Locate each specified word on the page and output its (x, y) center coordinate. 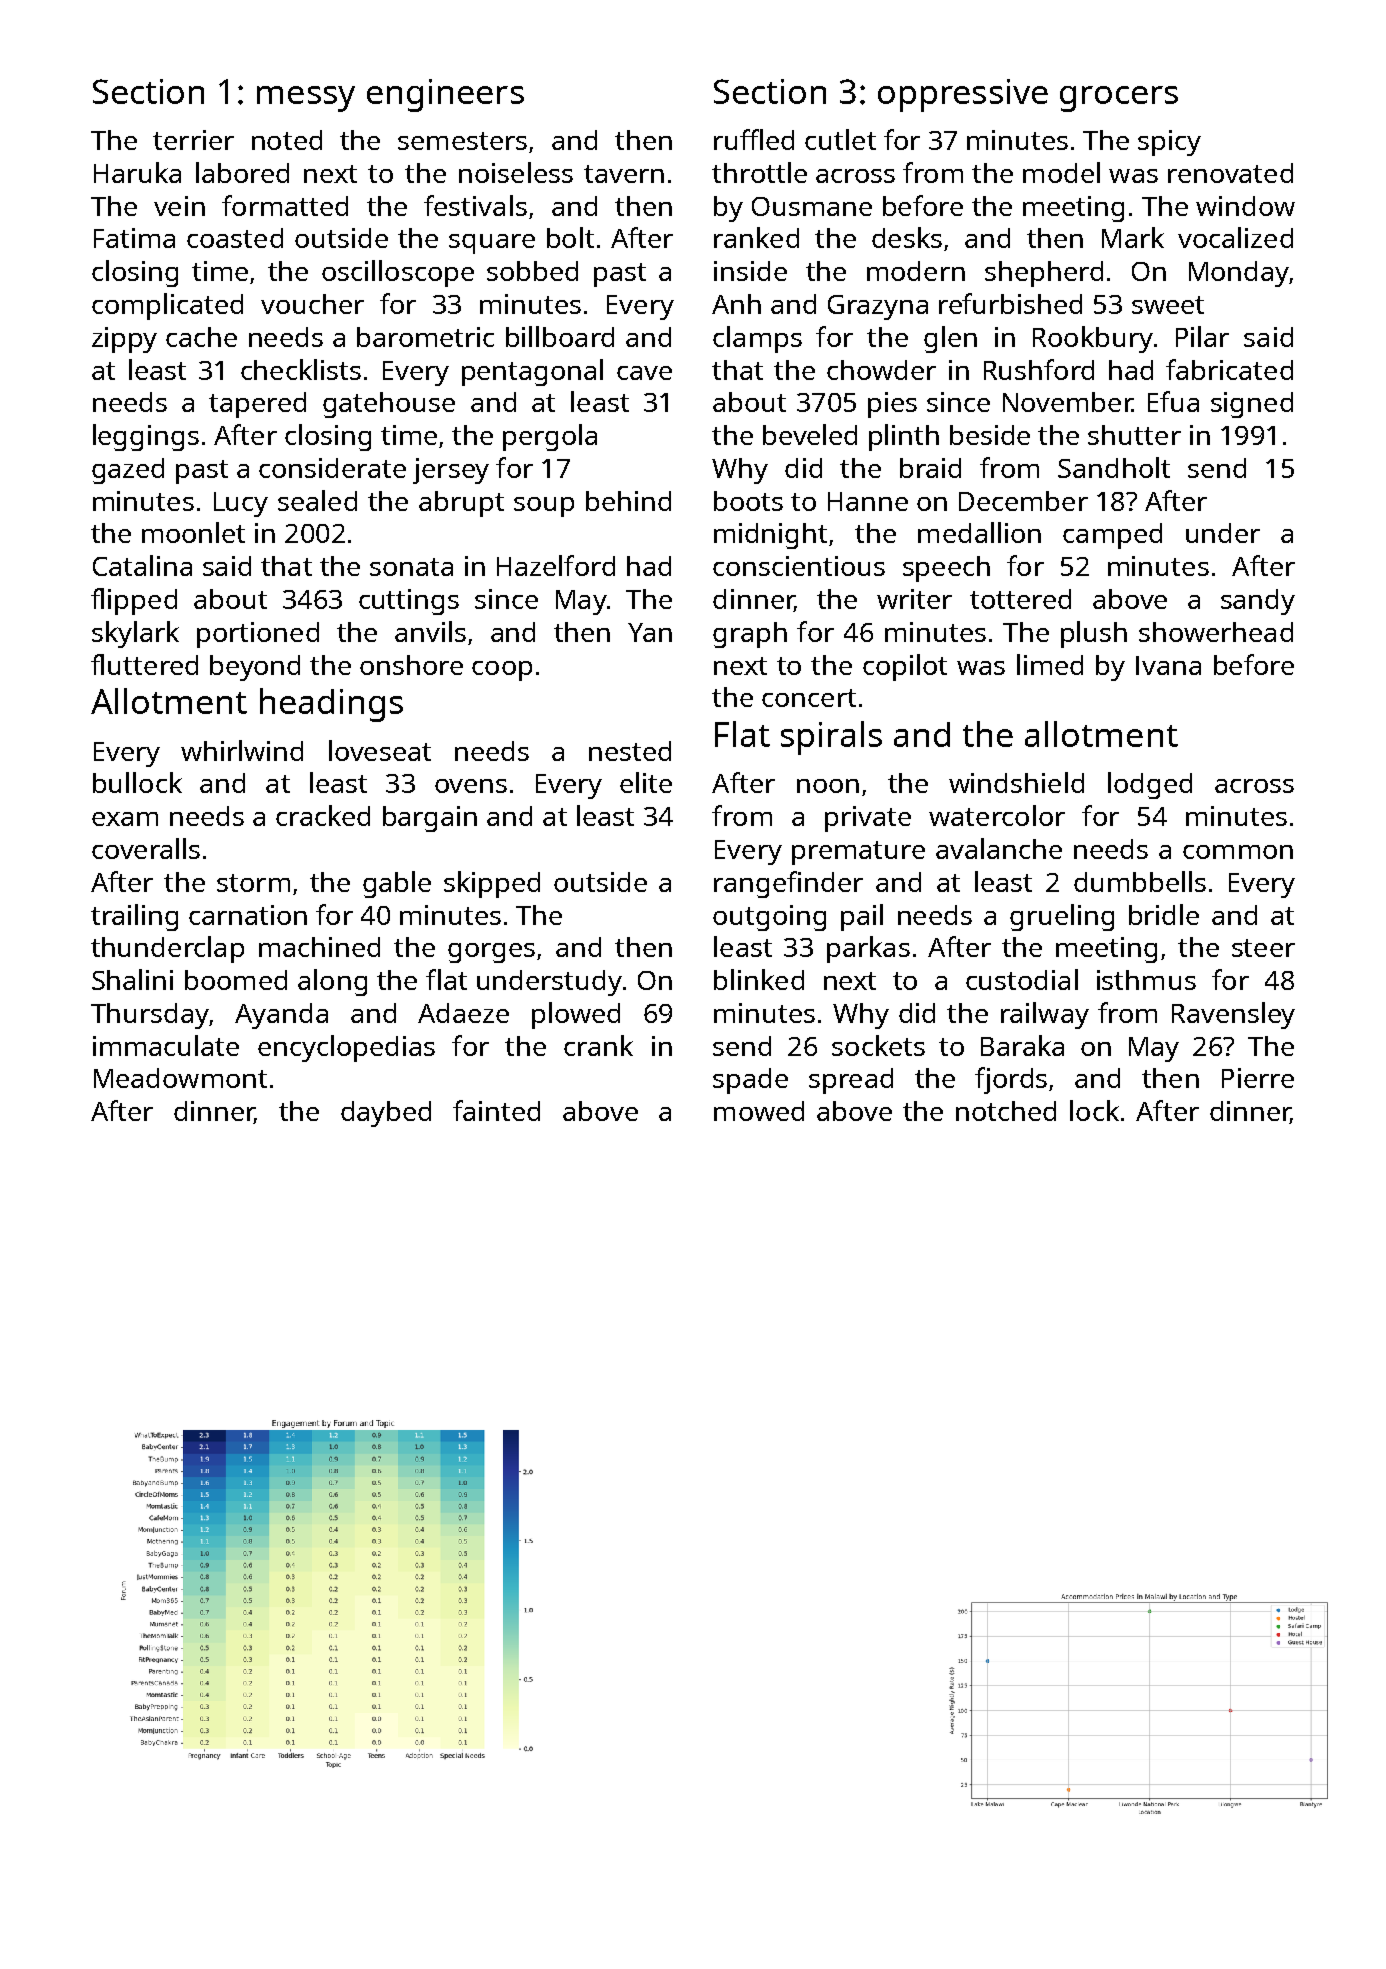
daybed (386, 1114)
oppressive (963, 95)
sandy (1258, 602)
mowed (759, 1111)
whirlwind (242, 750)
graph (750, 635)
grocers (1119, 99)
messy (306, 99)
